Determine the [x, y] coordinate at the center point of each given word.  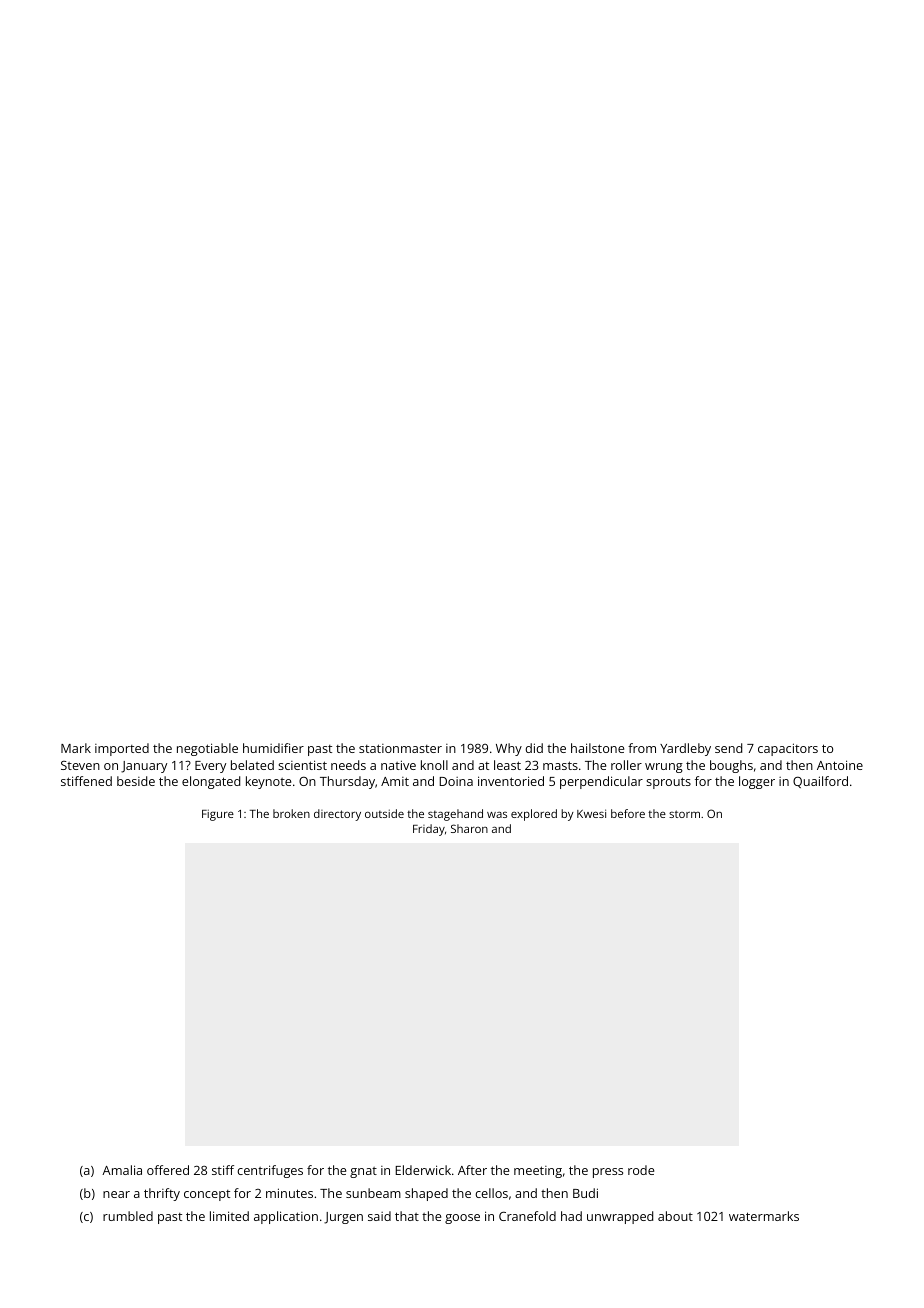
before [628, 813]
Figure [218, 815]
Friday [429, 830]
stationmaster [400, 748]
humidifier [273, 748]
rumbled [128, 1216]
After [472, 1170]
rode [641, 1170]
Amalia [122, 1170]
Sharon [469, 828]
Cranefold [527, 1216]
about [675, 1216]
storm [684, 814]
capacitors [788, 749]
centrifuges [270, 1171]
